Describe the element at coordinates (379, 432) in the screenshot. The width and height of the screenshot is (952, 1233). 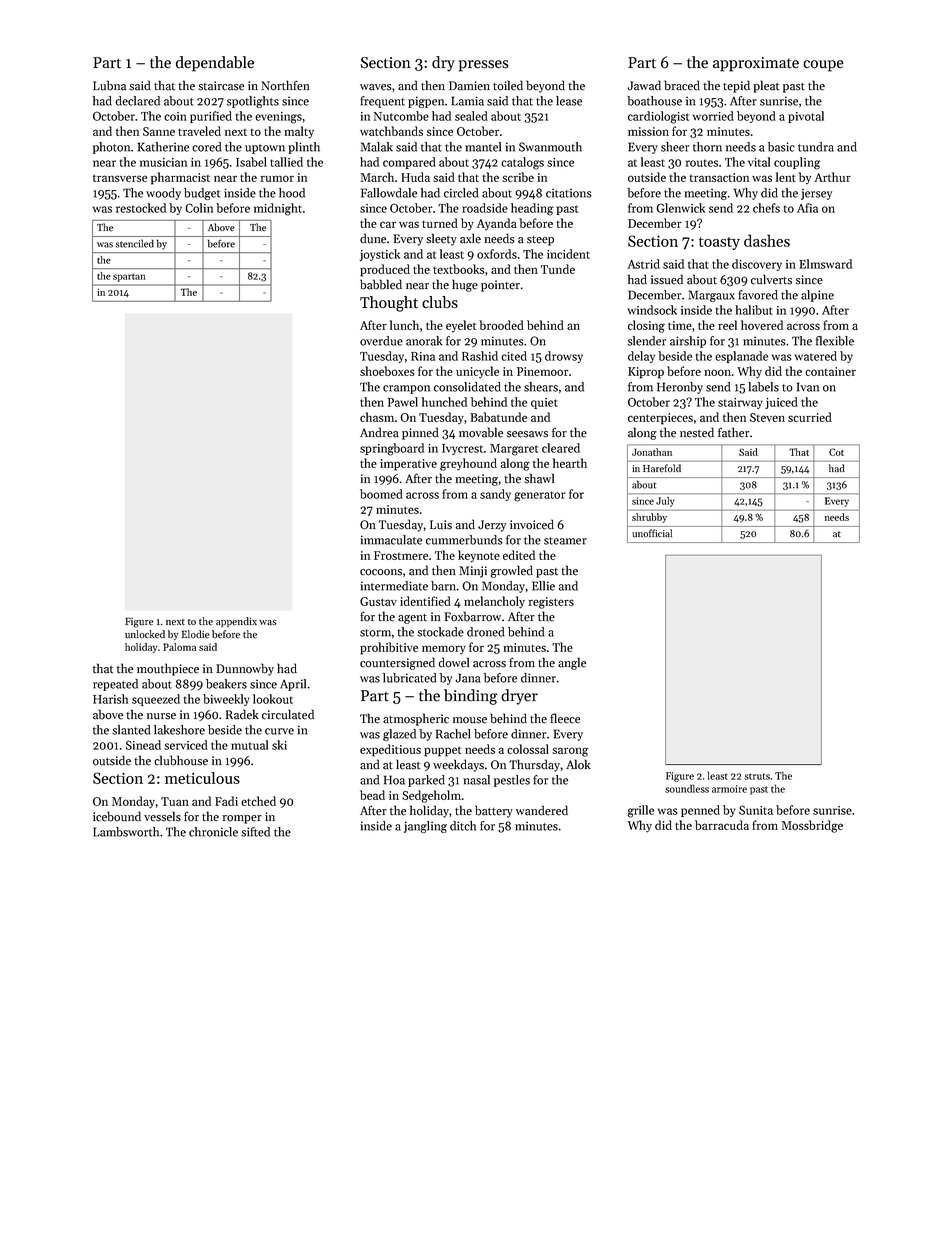
I see `Andrea` at that location.
